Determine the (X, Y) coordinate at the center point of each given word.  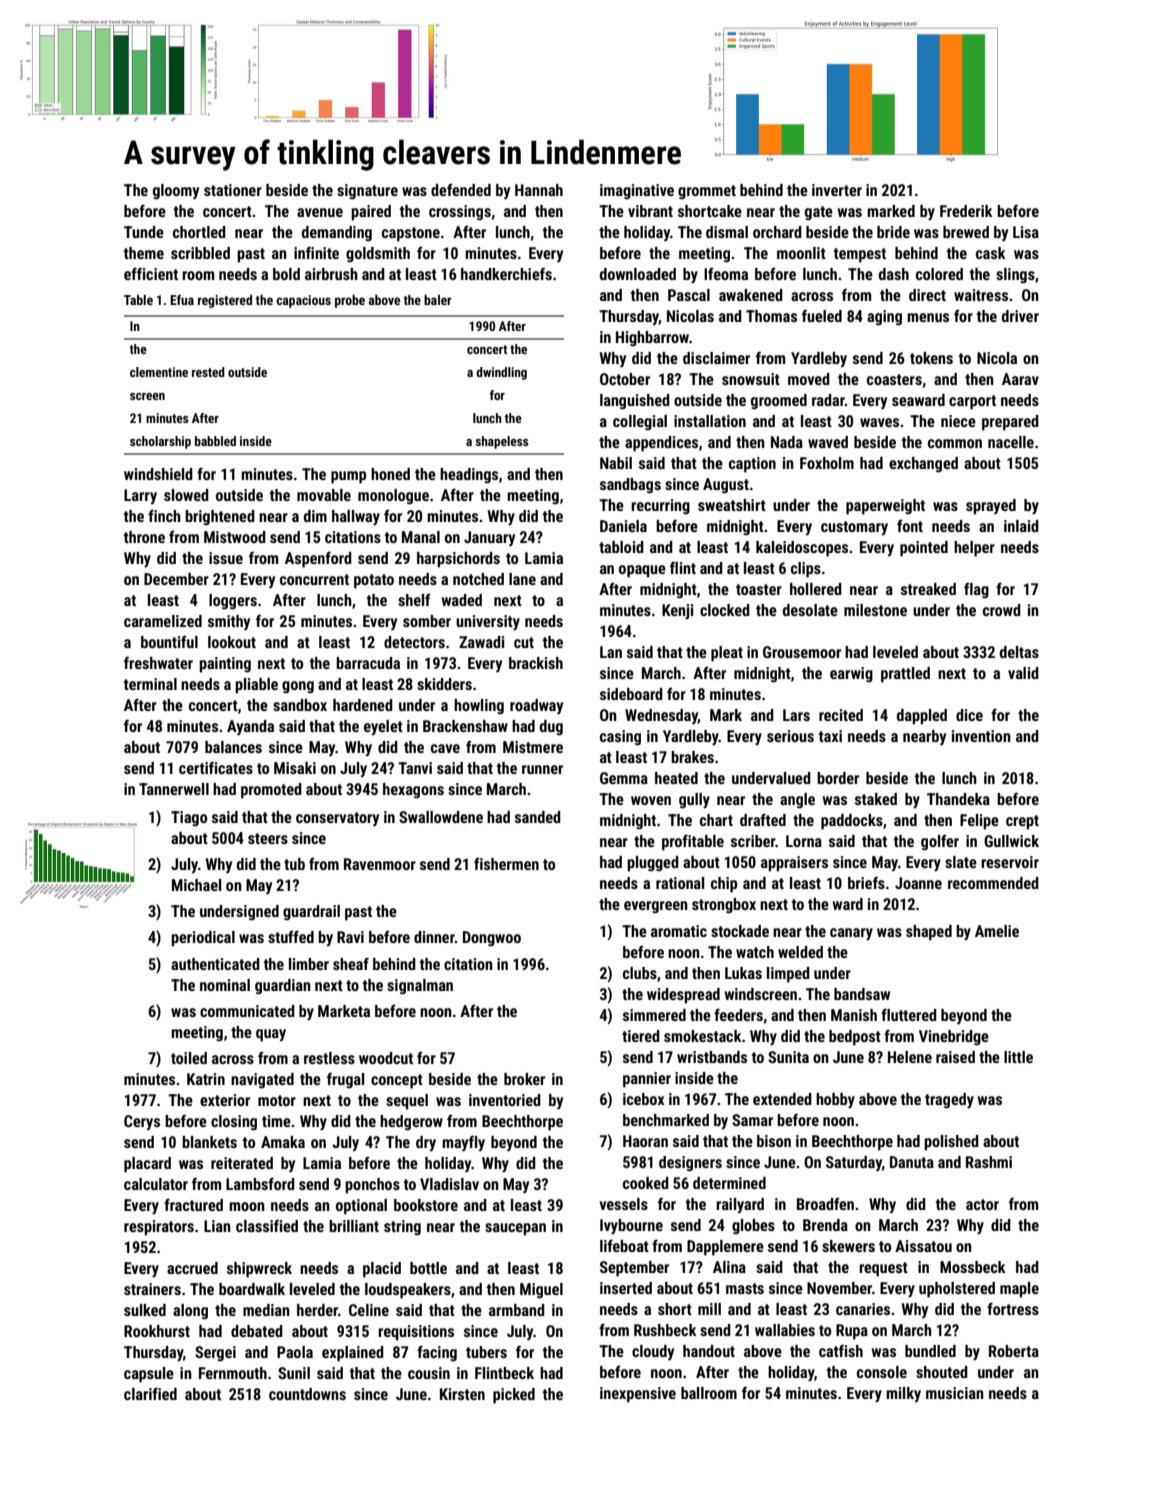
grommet (707, 192)
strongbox (724, 906)
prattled (905, 675)
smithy (229, 623)
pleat (727, 654)
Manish (854, 1015)
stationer (233, 190)
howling (479, 707)
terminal (150, 684)
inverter (837, 190)
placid (382, 1270)
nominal (225, 985)
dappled (922, 717)
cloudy (653, 1353)
